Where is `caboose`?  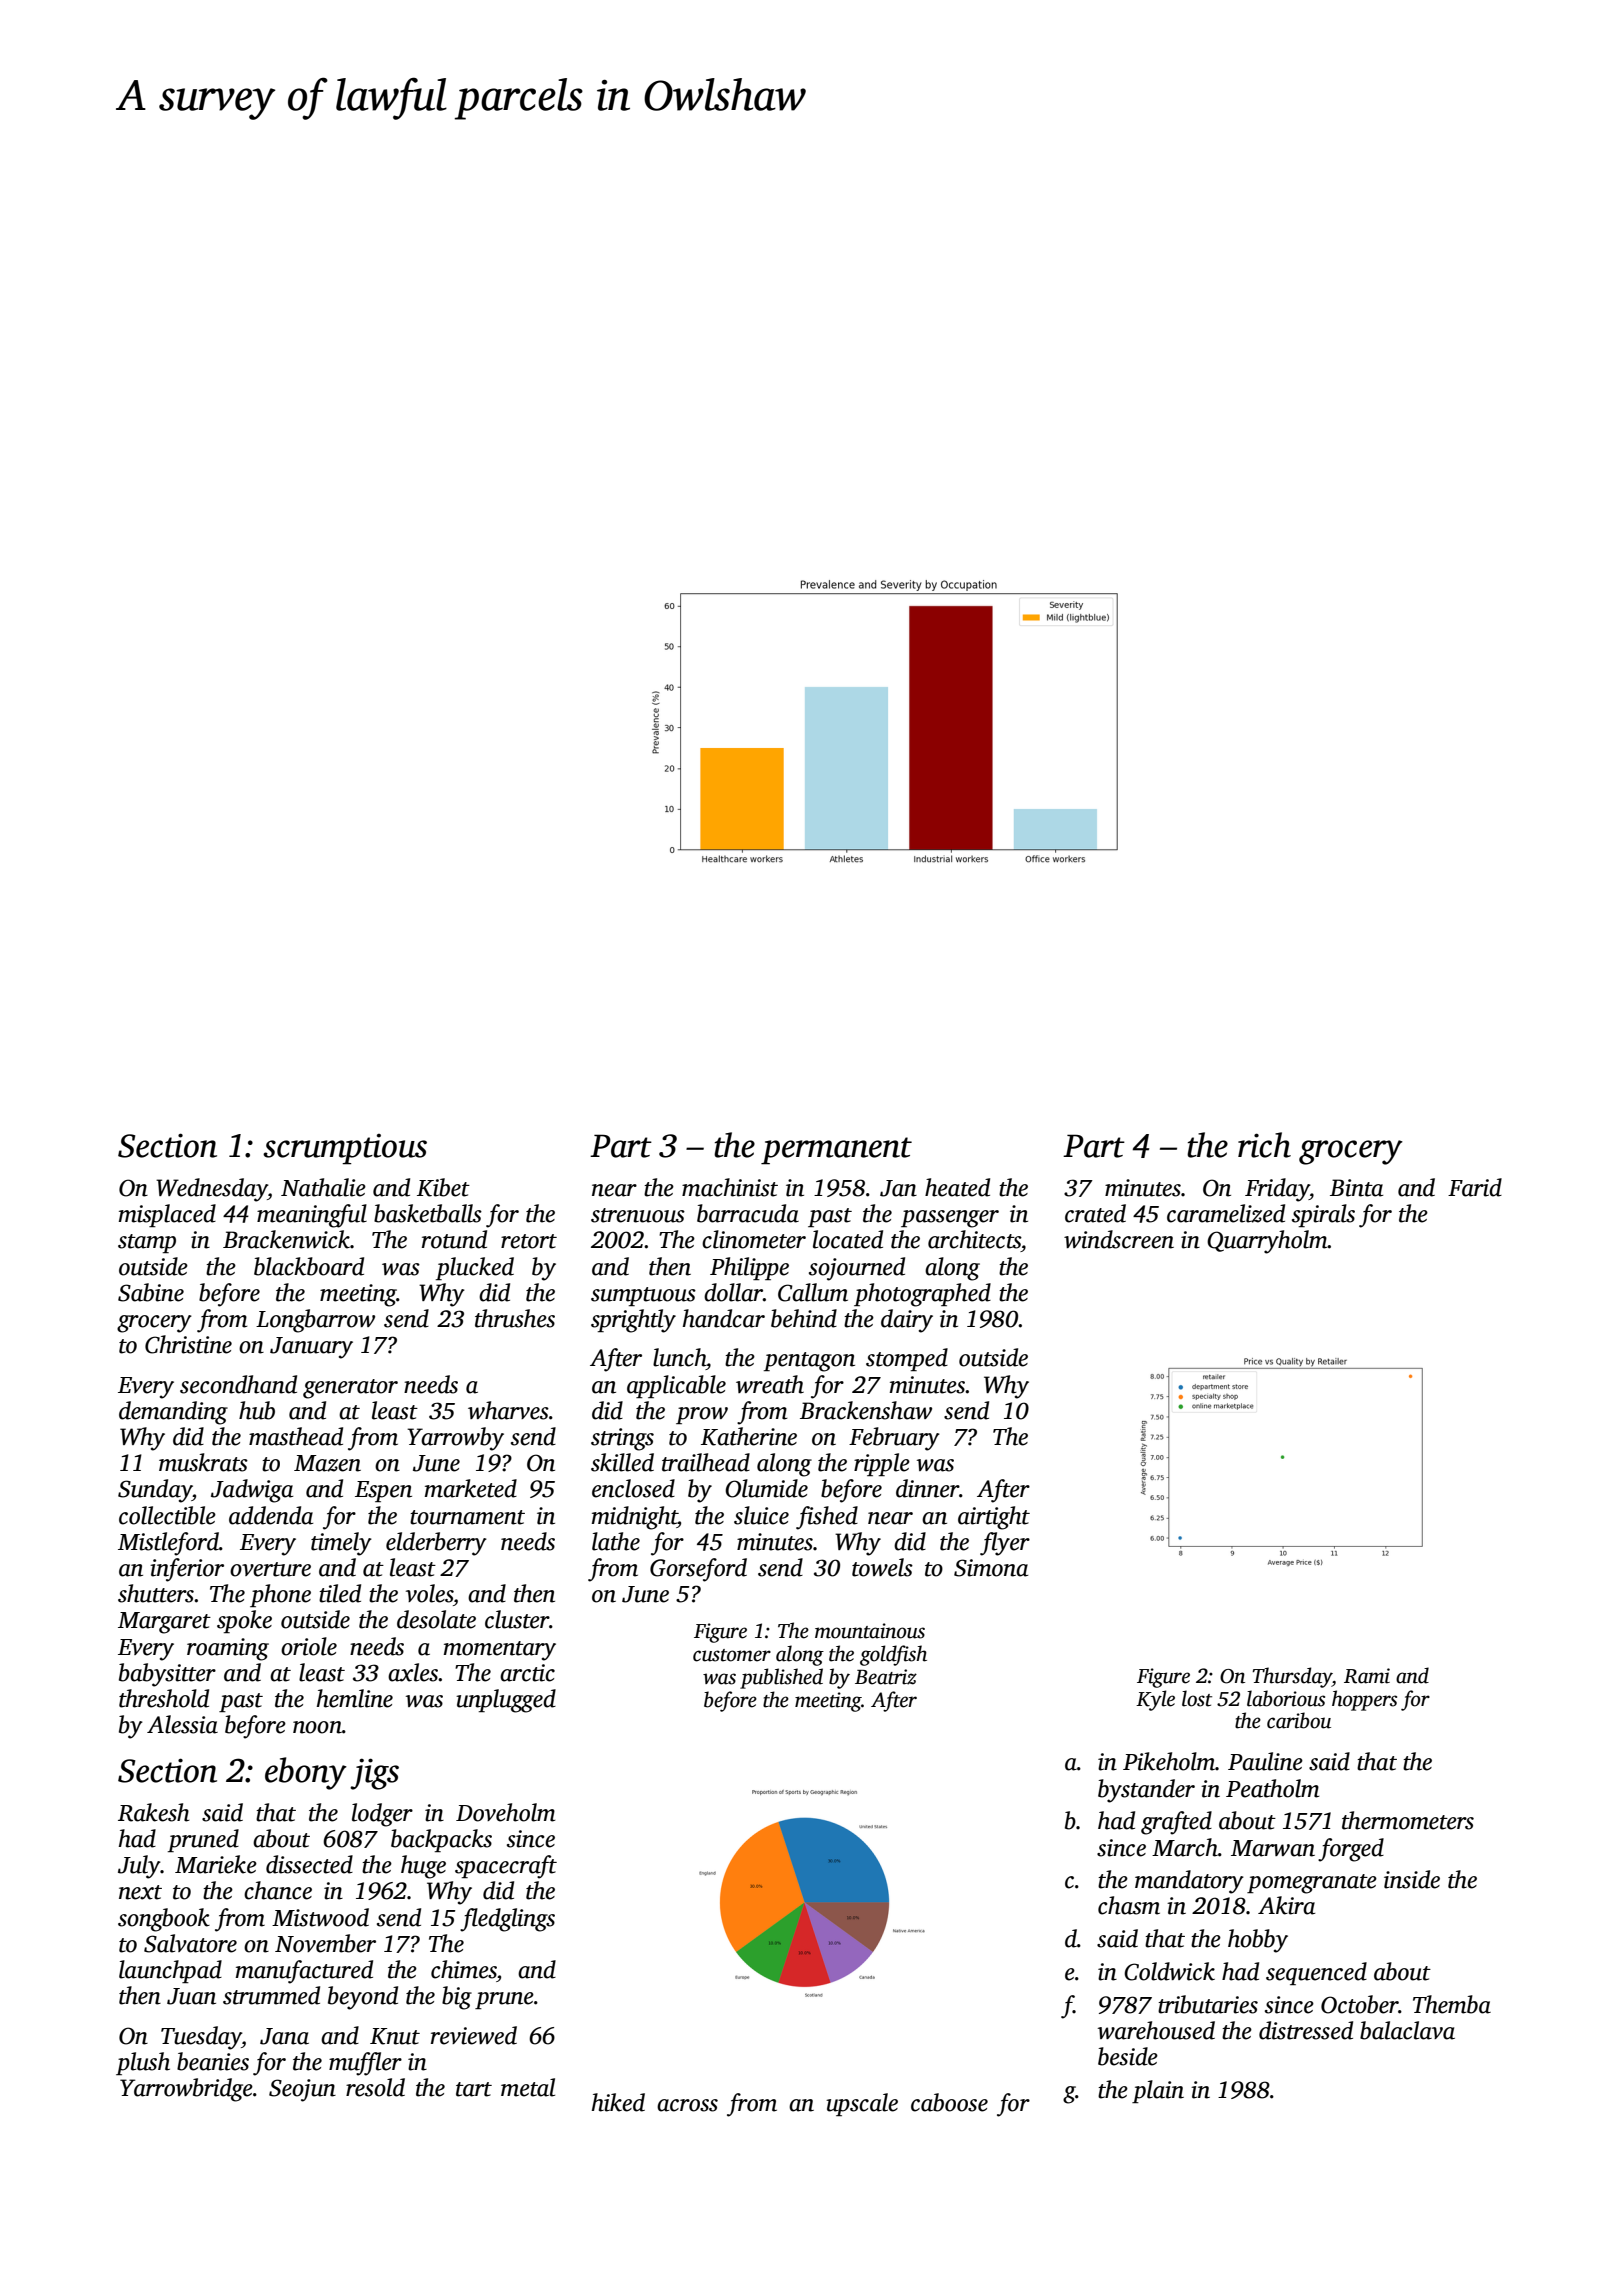
caboose is located at coordinates (949, 2102).
